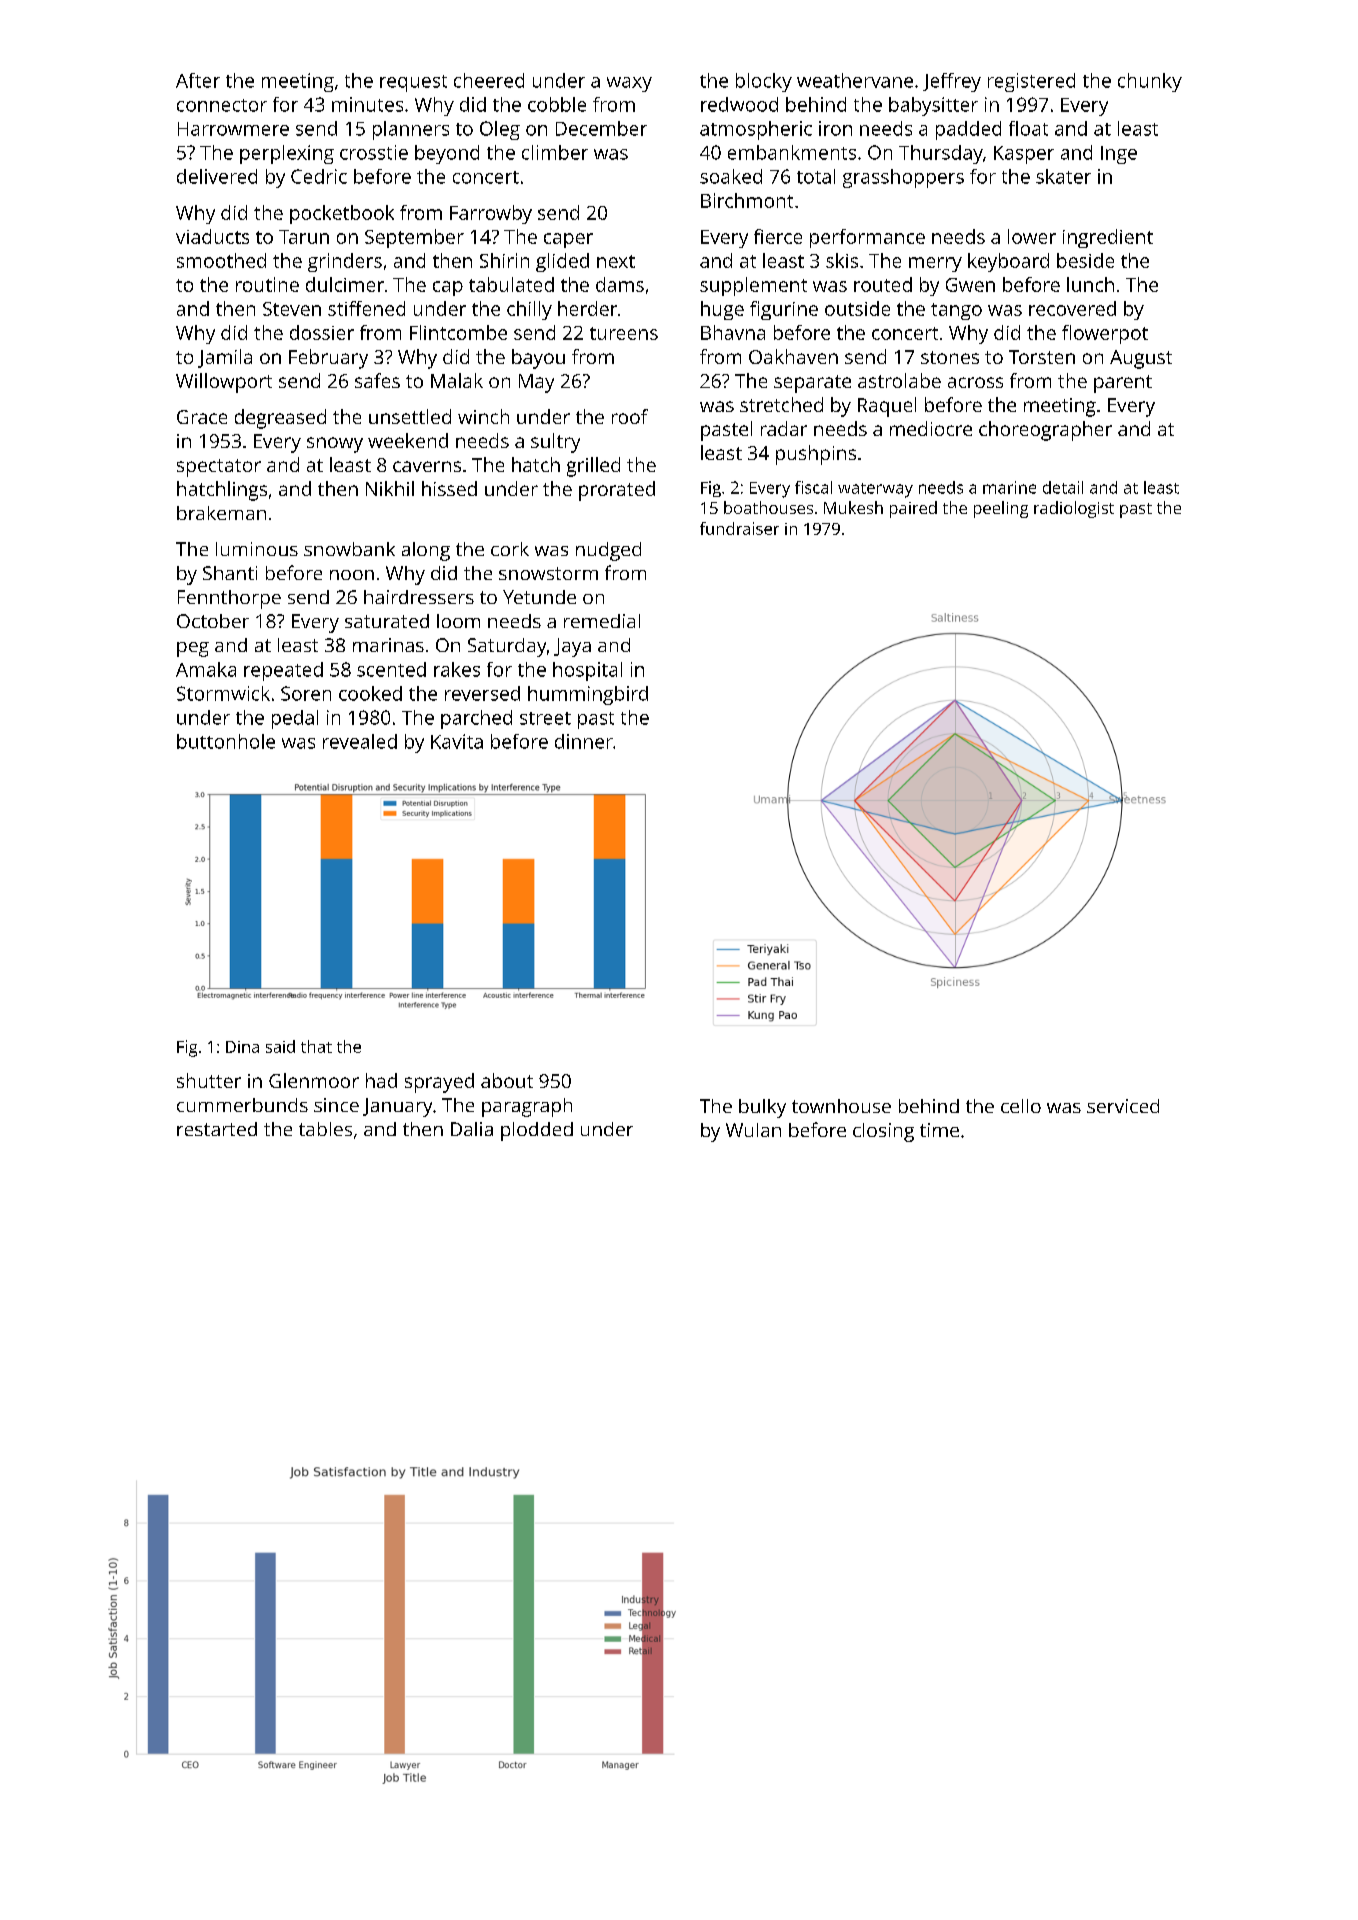 This screenshot has width=1358, height=1920. I want to click on fundraiser, so click(739, 528).
